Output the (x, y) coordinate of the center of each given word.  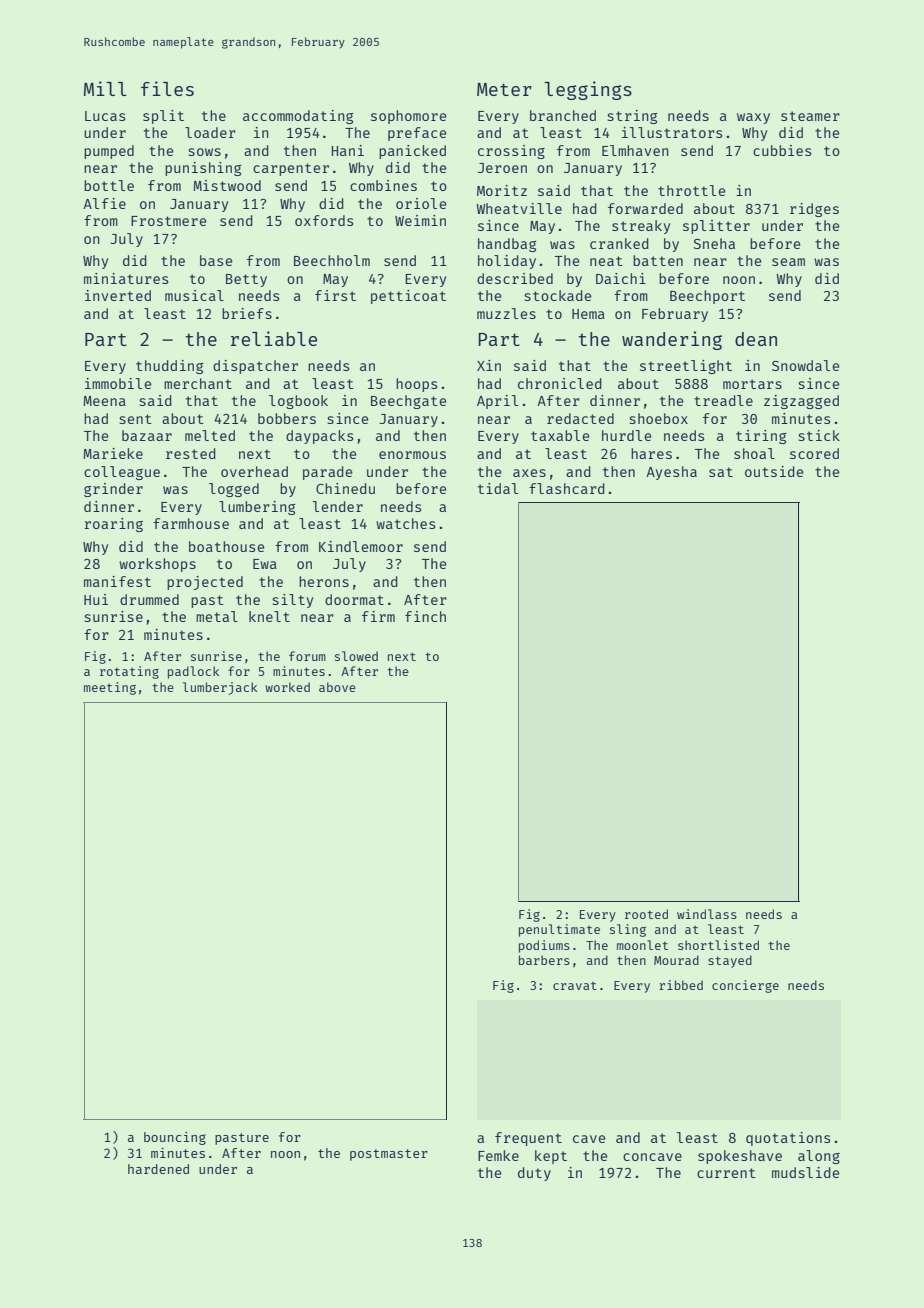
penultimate (559, 930)
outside (774, 471)
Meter (504, 89)
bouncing (175, 1138)
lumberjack (220, 688)
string (632, 117)
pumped (109, 152)
